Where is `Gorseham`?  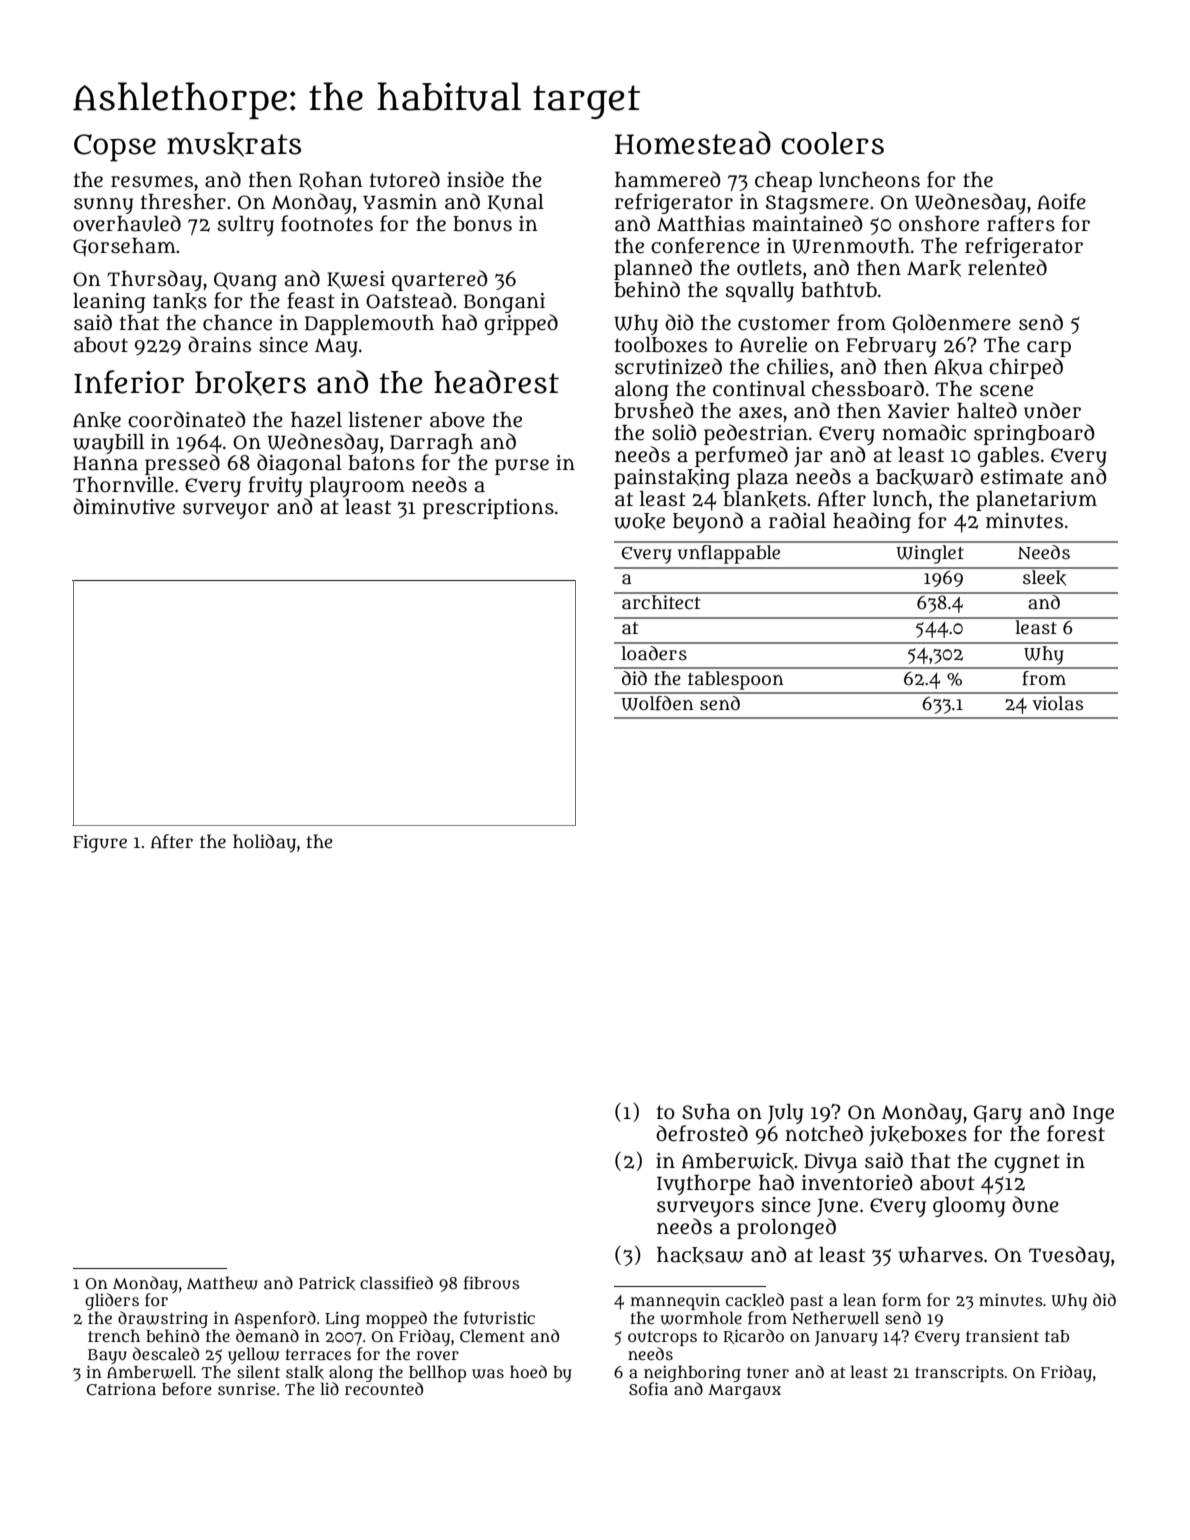
Gorseham is located at coordinates (124, 247).
